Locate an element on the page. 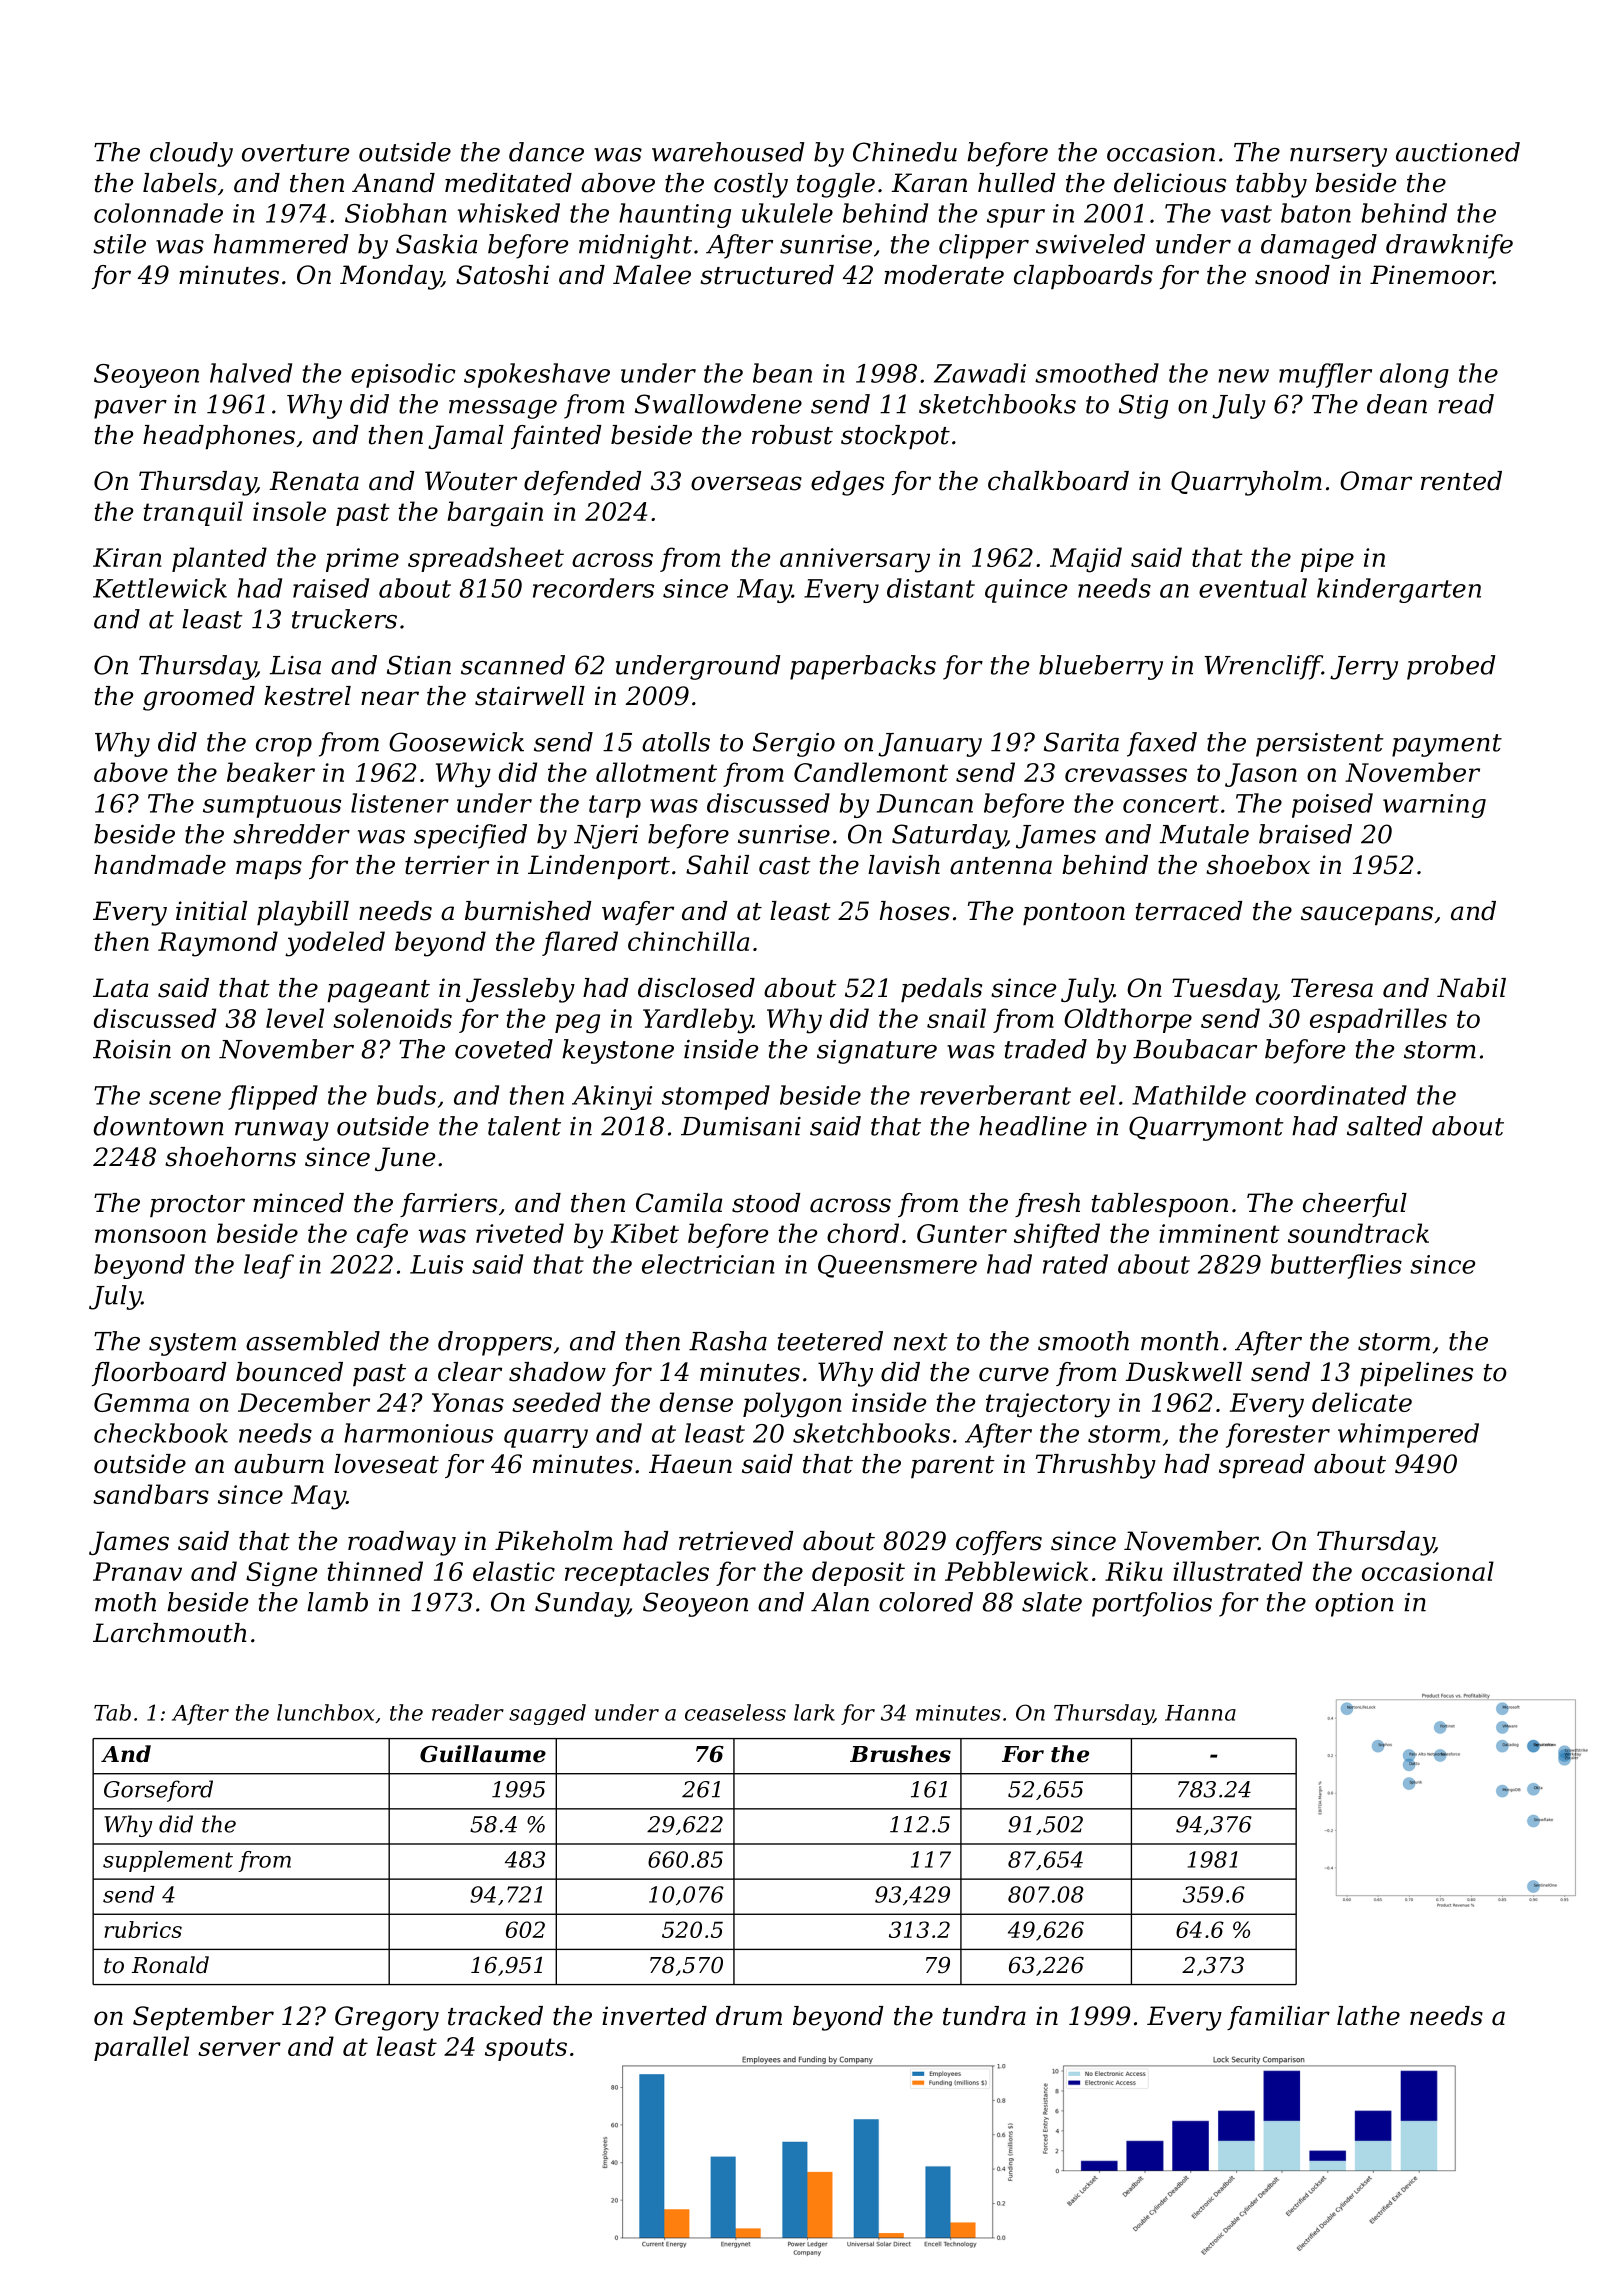 The image size is (1620, 2292). cast is located at coordinates (785, 866).
